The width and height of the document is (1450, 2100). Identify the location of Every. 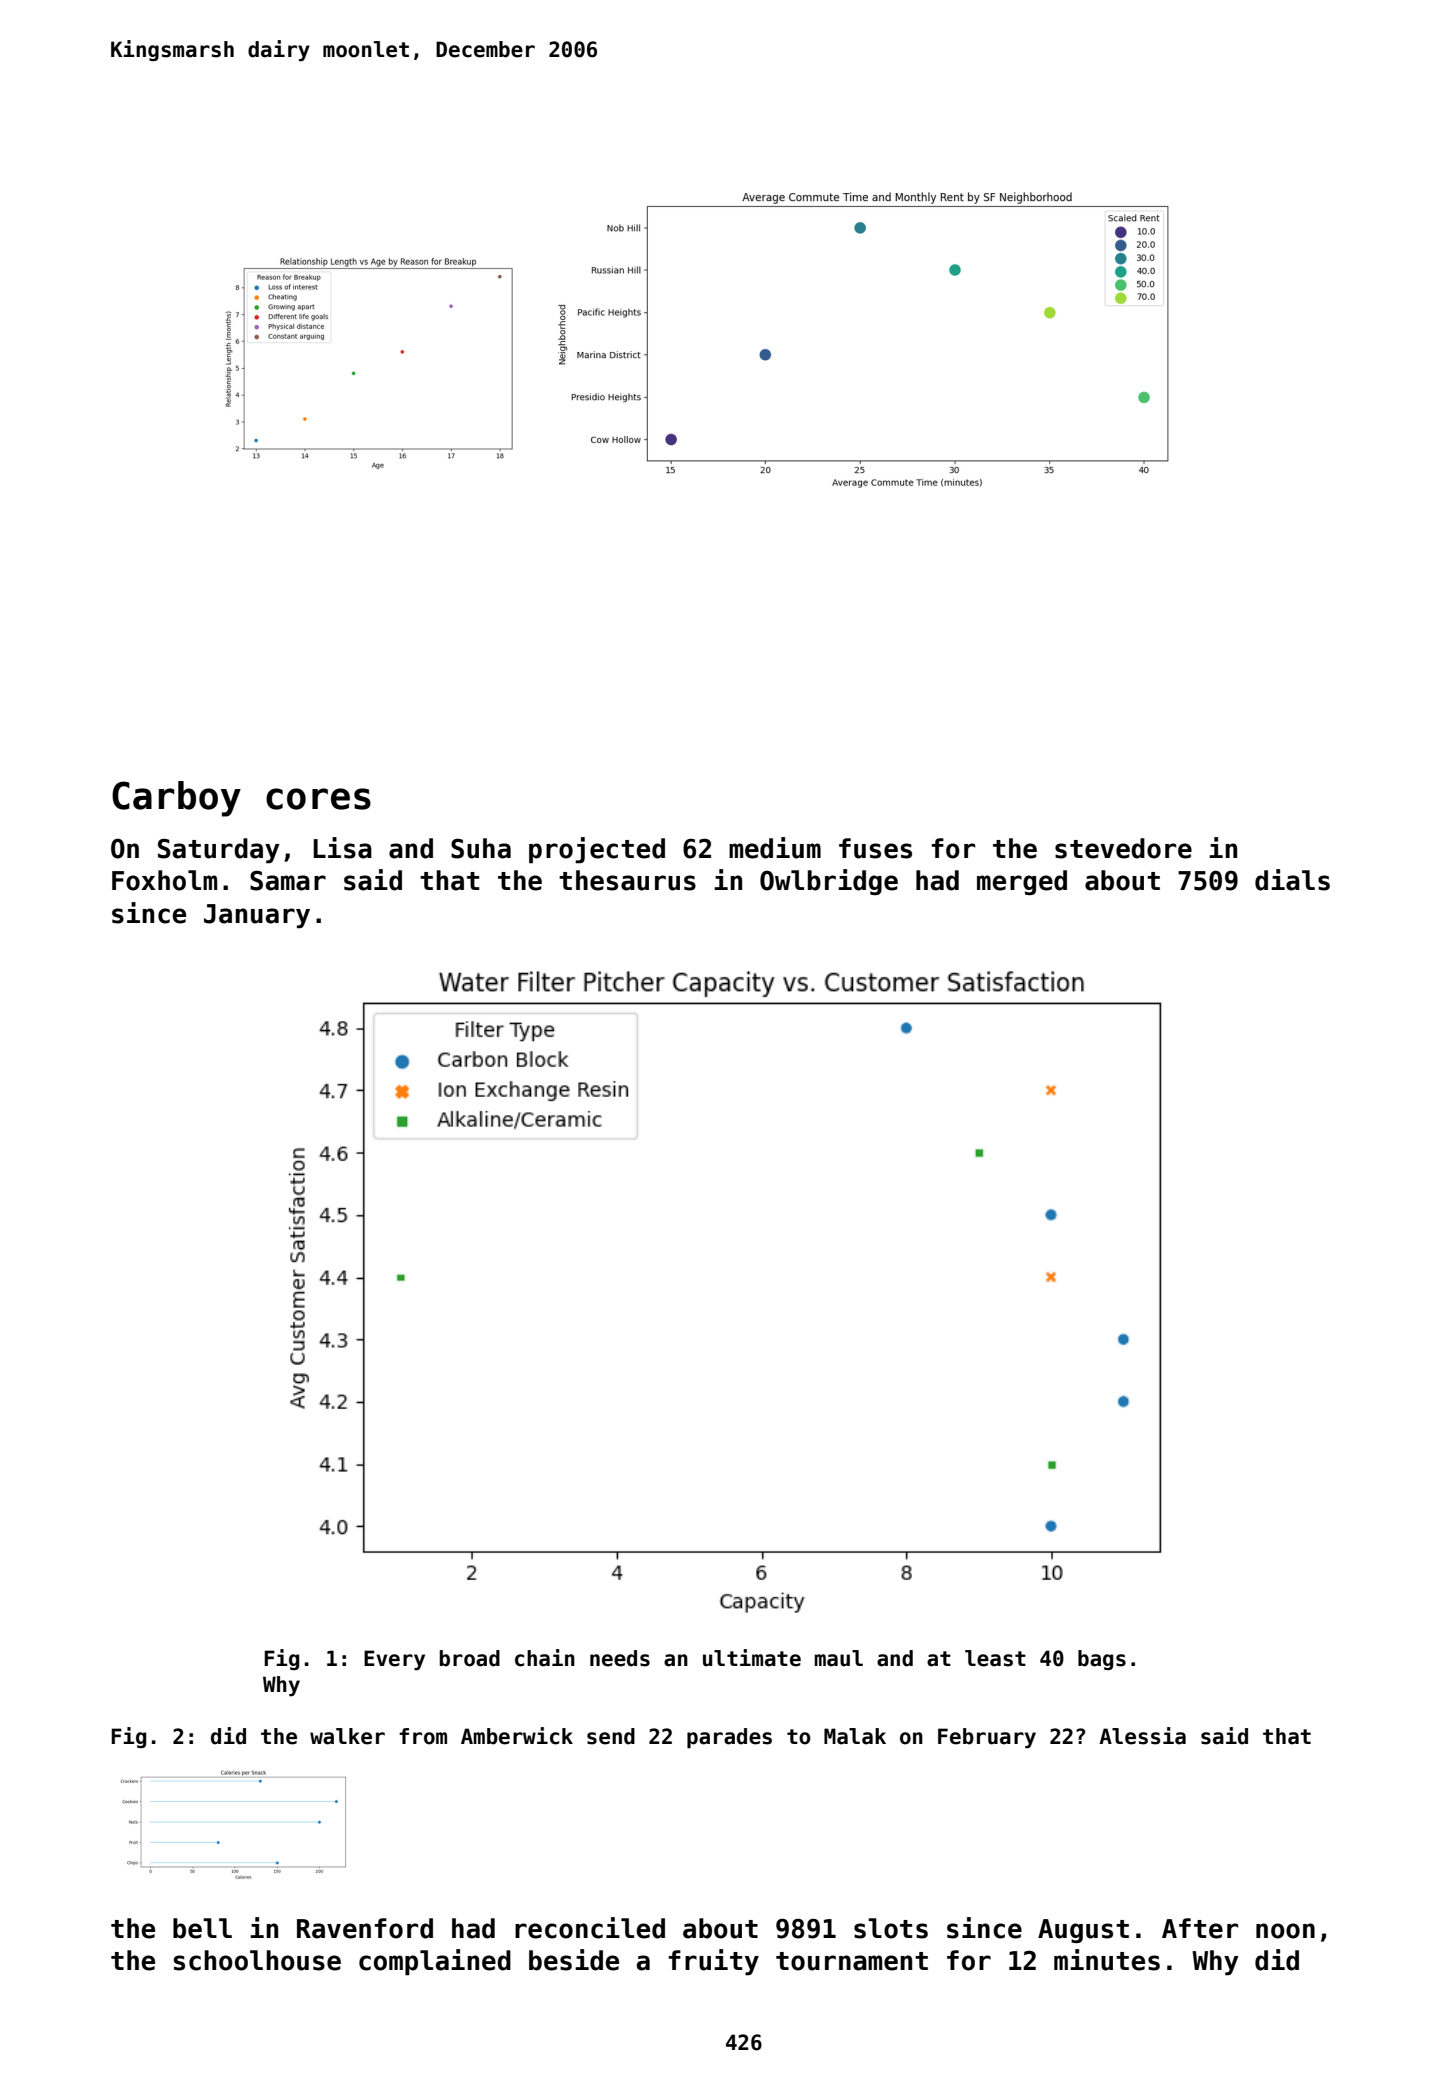
(394, 1660).
